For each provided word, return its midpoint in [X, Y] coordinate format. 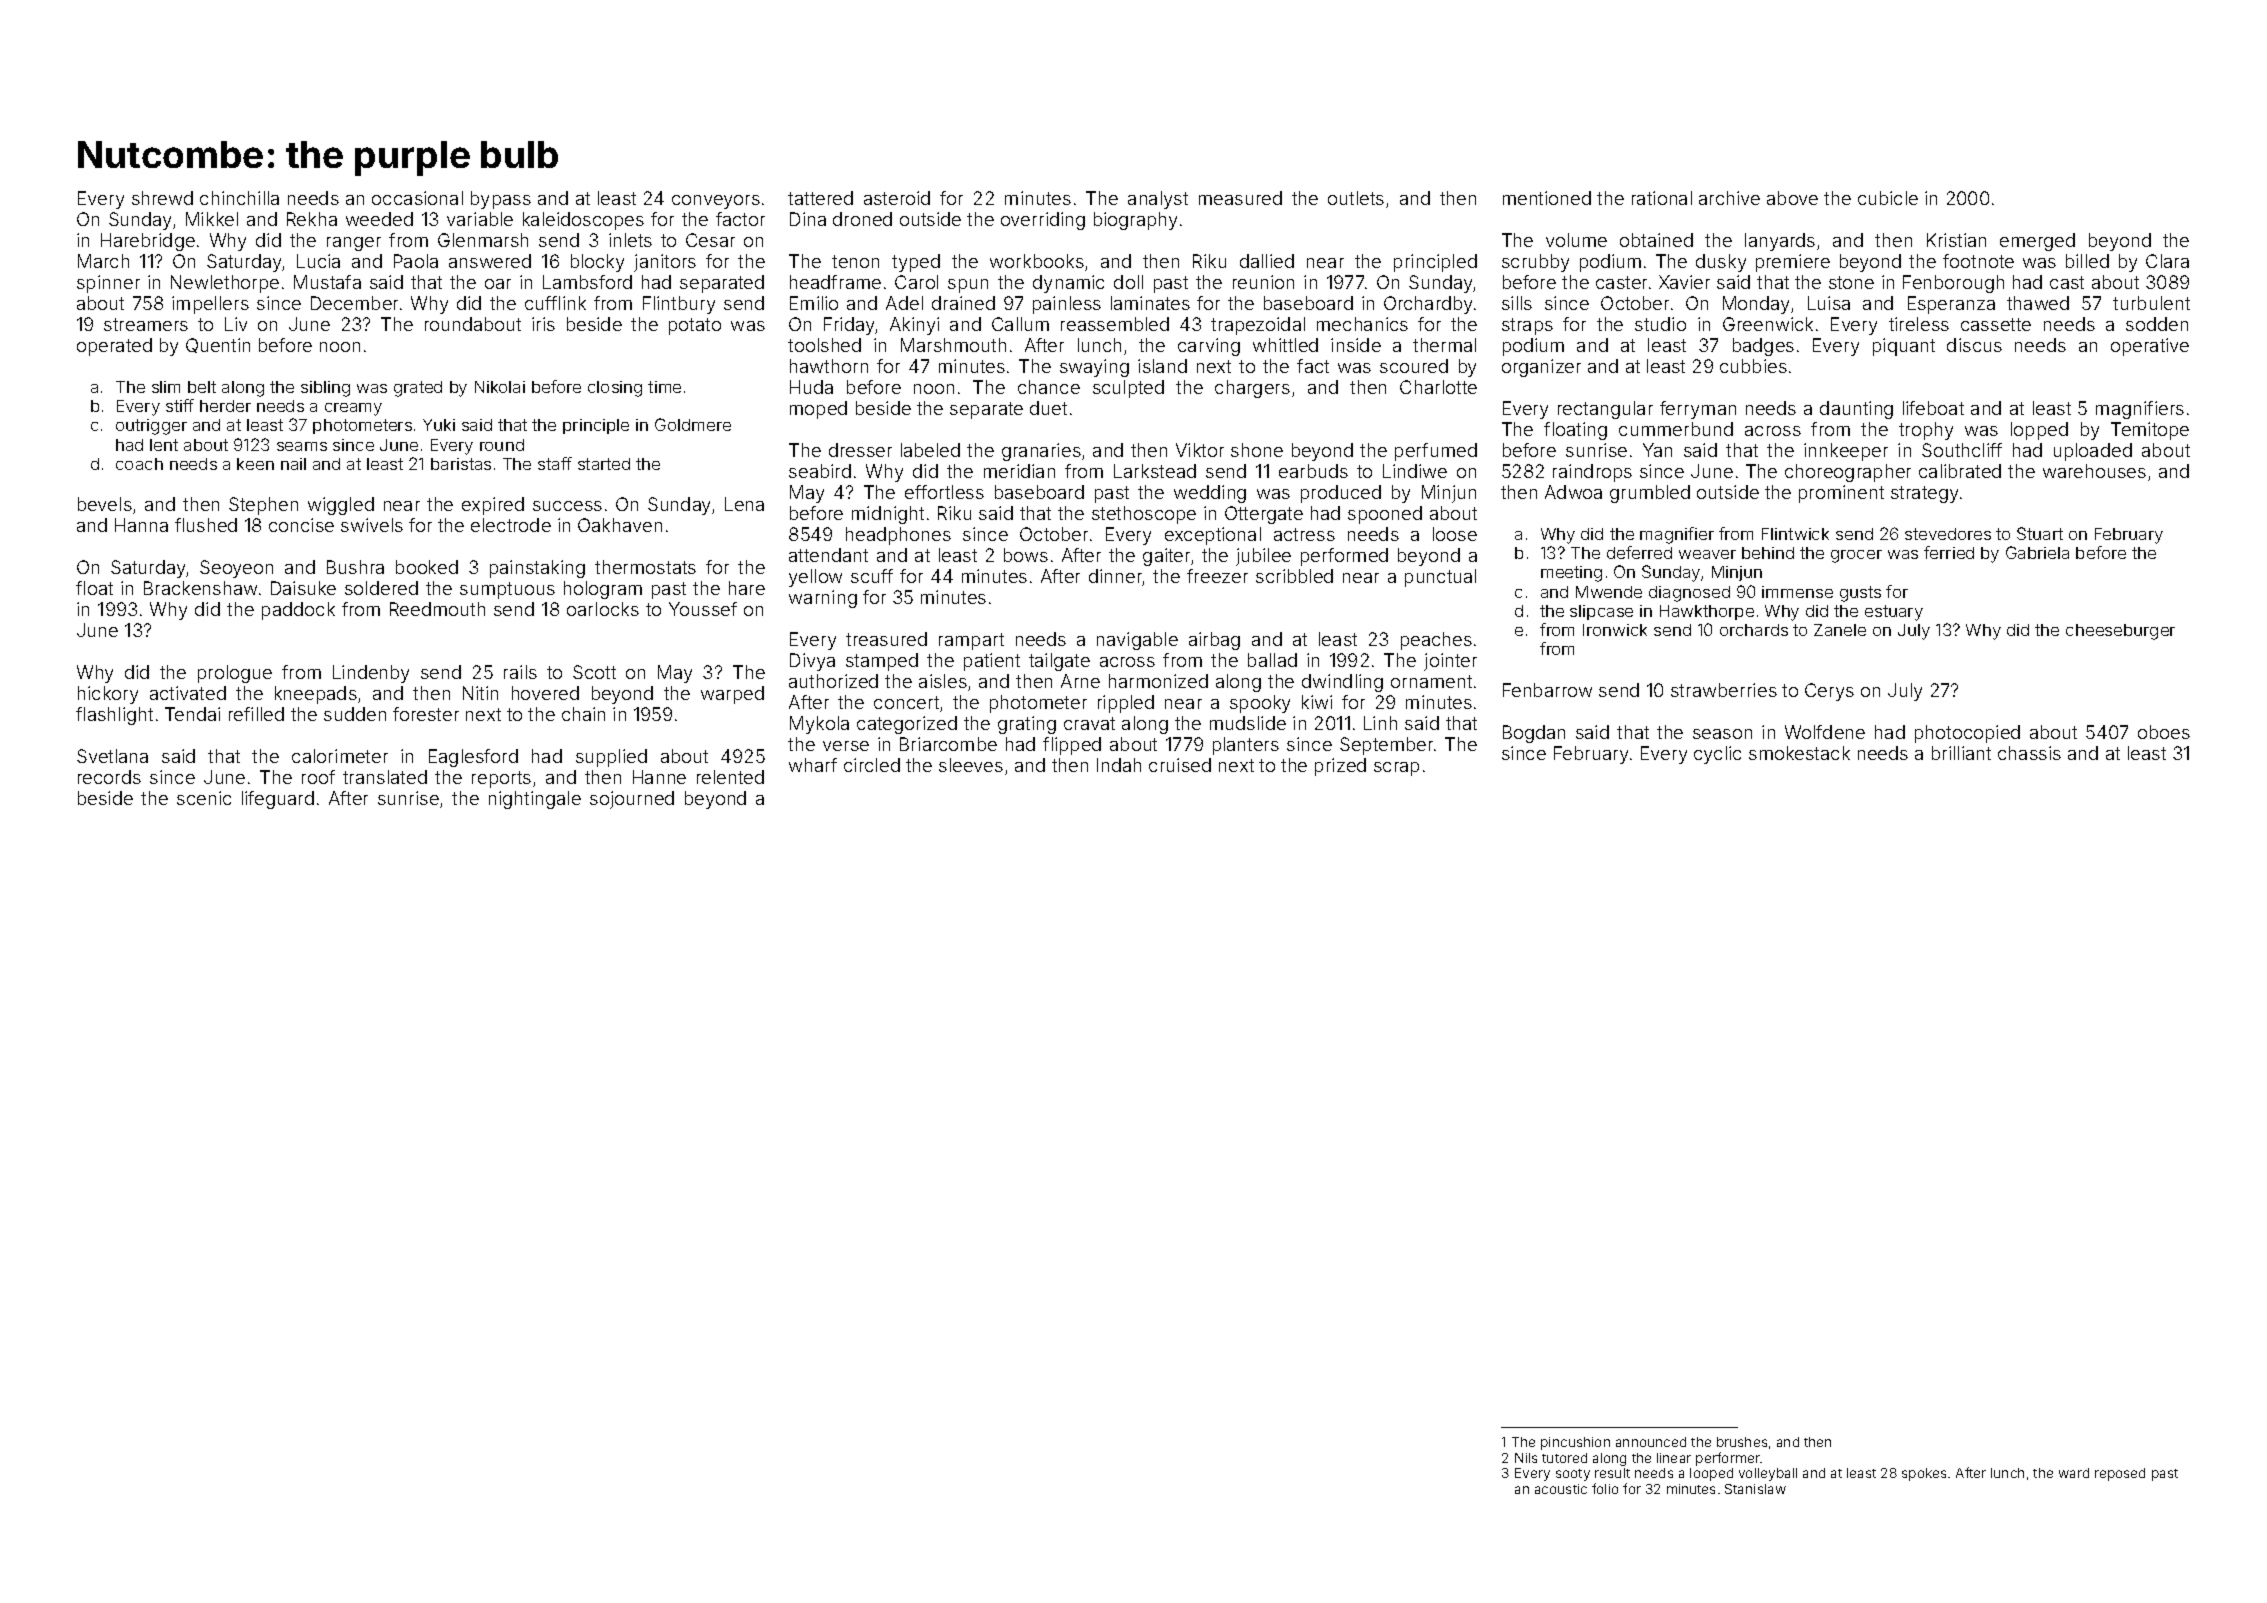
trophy [1926, 431]
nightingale [535, 800]
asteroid [897, 198]
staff [555, 463]
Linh [1380, 723]
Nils [1526, 1458]
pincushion [1575, 1443]
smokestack [1799, 753]
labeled [930, 450]
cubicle [1888, 198]
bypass [501, 200]
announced [1651, 1442]
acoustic [1561, 1489]
